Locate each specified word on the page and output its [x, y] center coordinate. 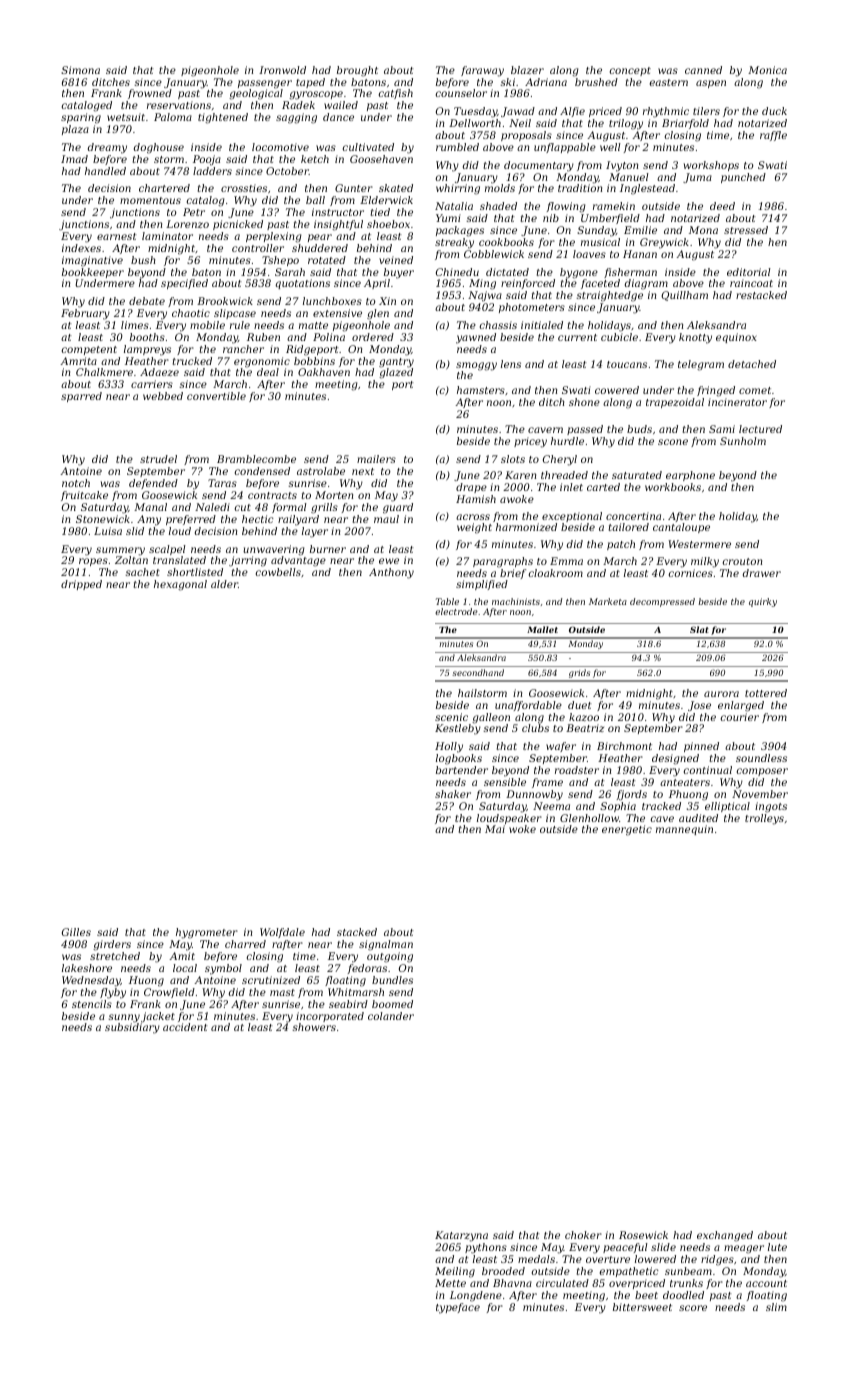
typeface [458, 1308]
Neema [551, 806]
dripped [81, 585]
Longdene [476, 1296]
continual [708, 770]
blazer [527, 70]
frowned [150, 94]
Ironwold [282, 70]
